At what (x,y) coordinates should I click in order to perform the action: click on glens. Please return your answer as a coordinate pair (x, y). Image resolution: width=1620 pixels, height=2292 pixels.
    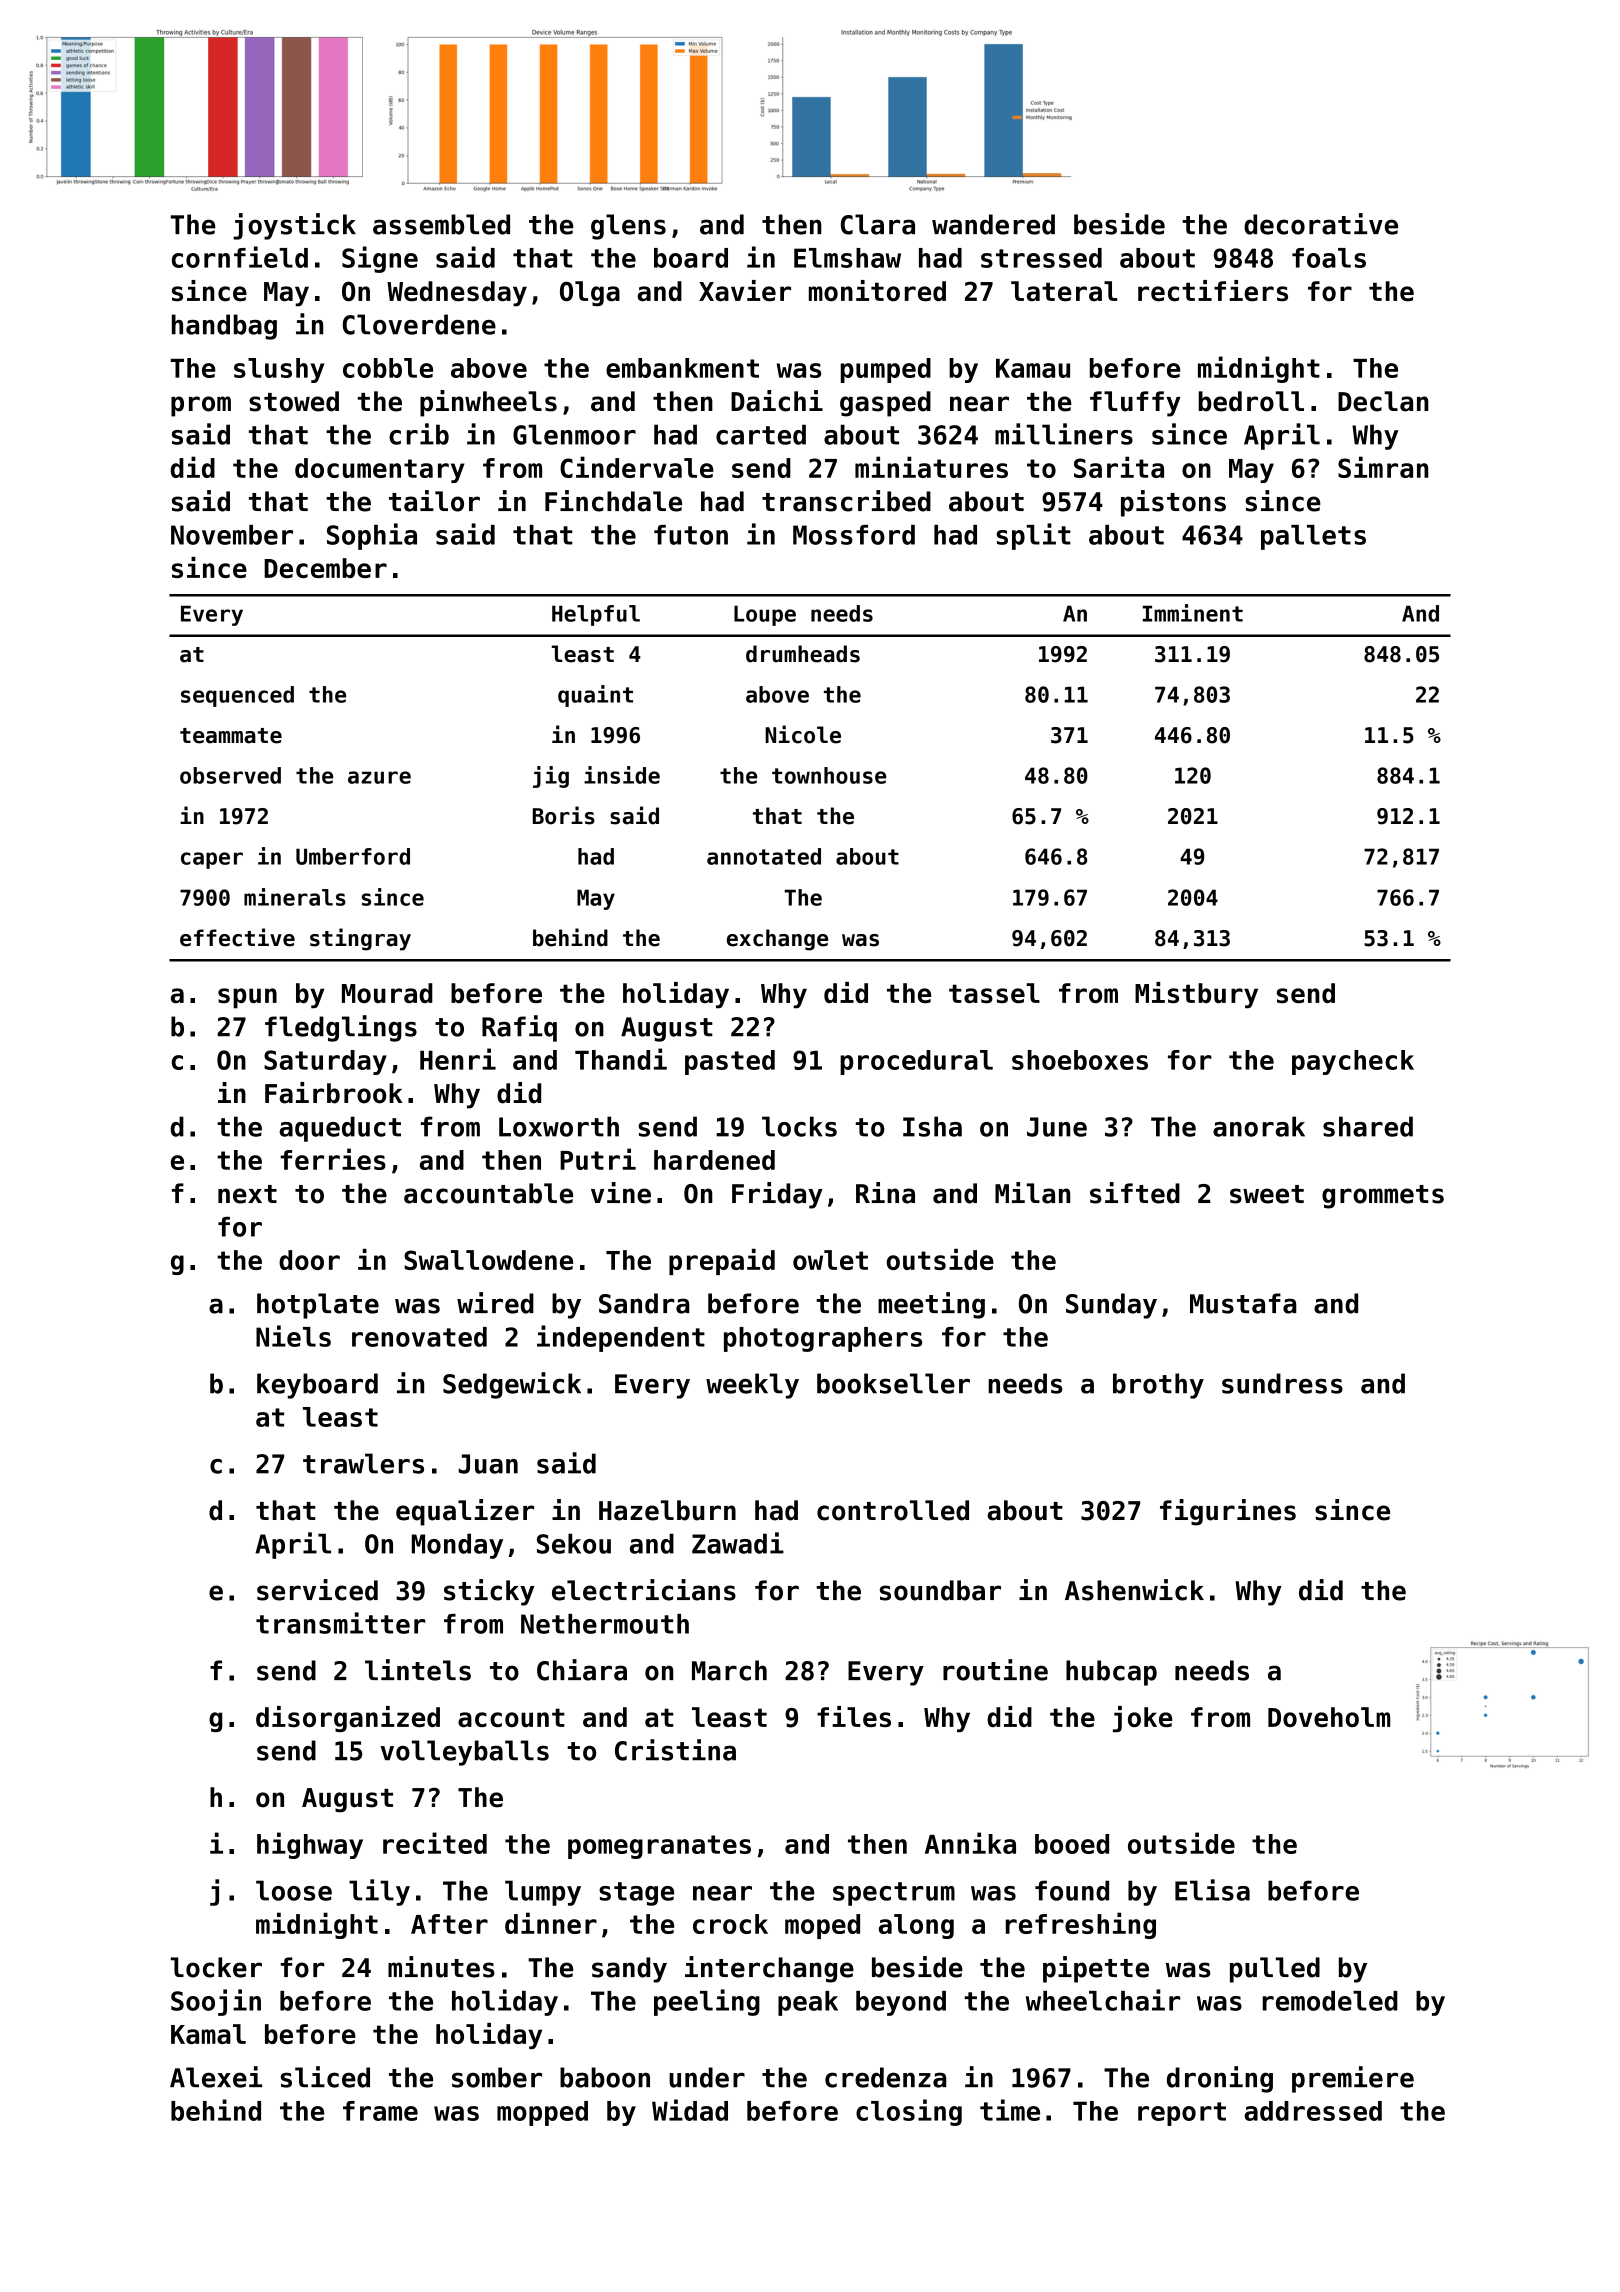
    Looking at the image, I should click on (628, 227).
